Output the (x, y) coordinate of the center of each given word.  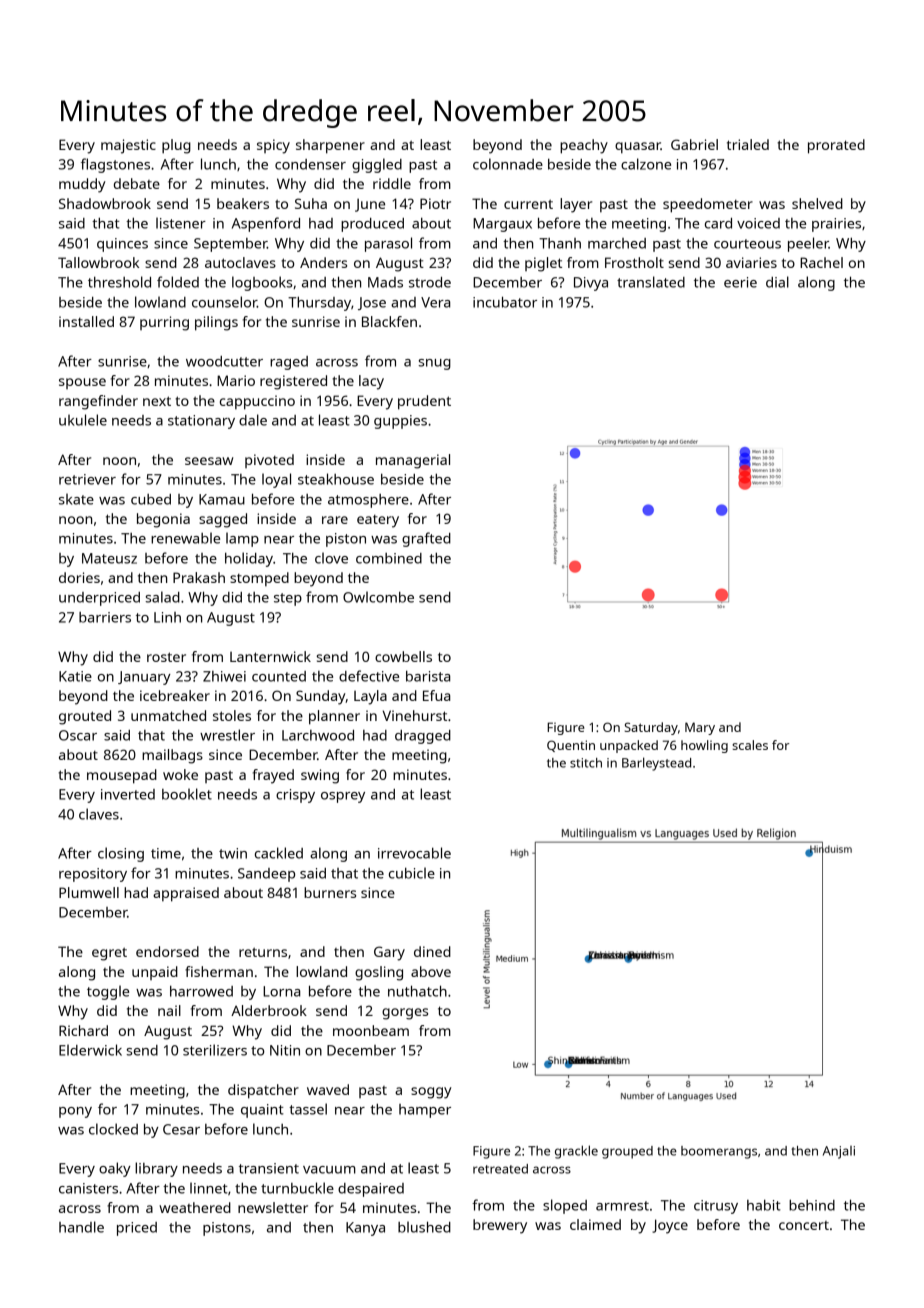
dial (777, 282)
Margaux (502, 225)
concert (804, 1225)
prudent (424, 402)
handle (81, 1227)
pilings (216, 323)
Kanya (365, 1229)
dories (79, 577)
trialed (748, 144)
